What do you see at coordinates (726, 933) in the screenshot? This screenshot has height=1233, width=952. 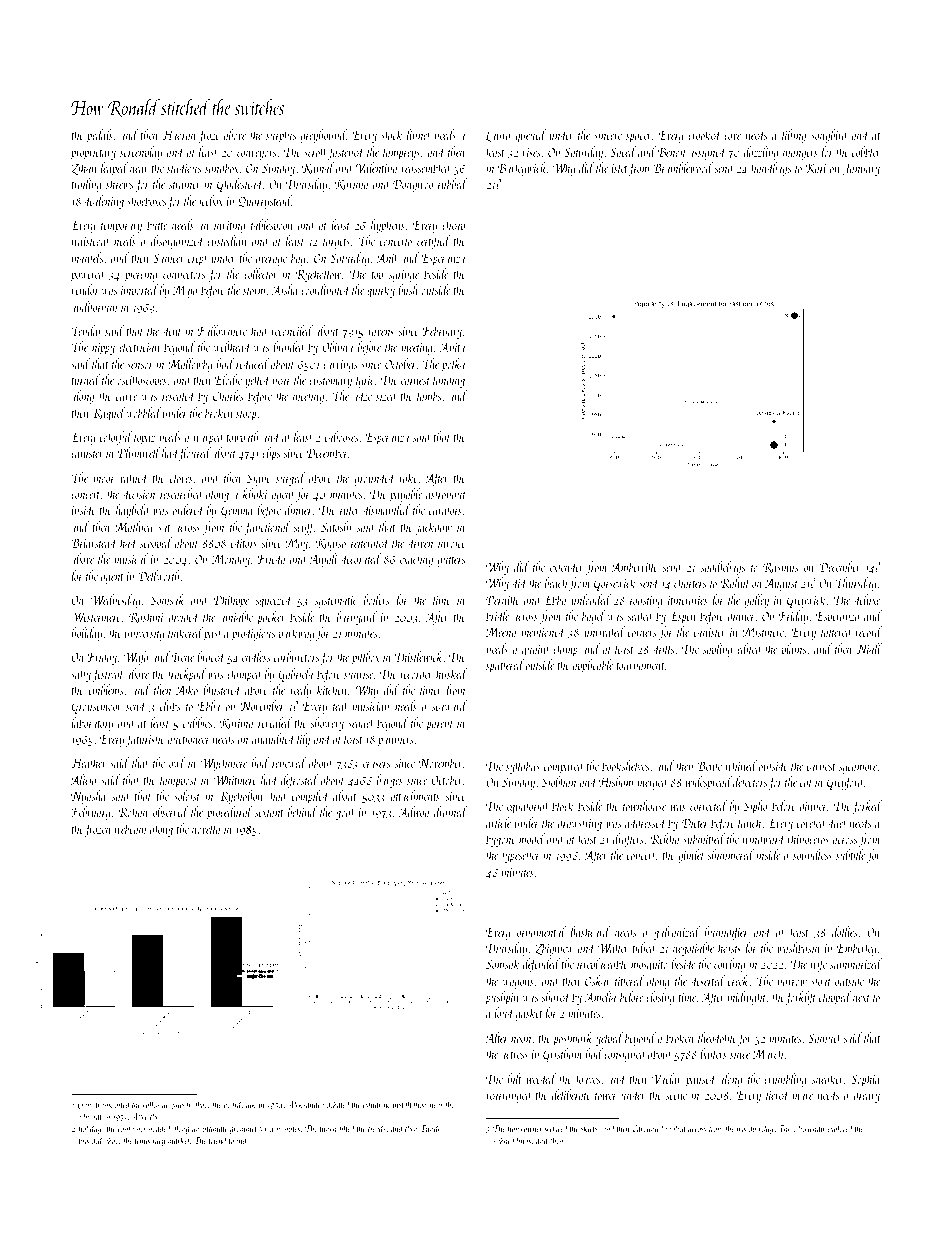 I see `humidifier` at bounding box center [726, 933].
